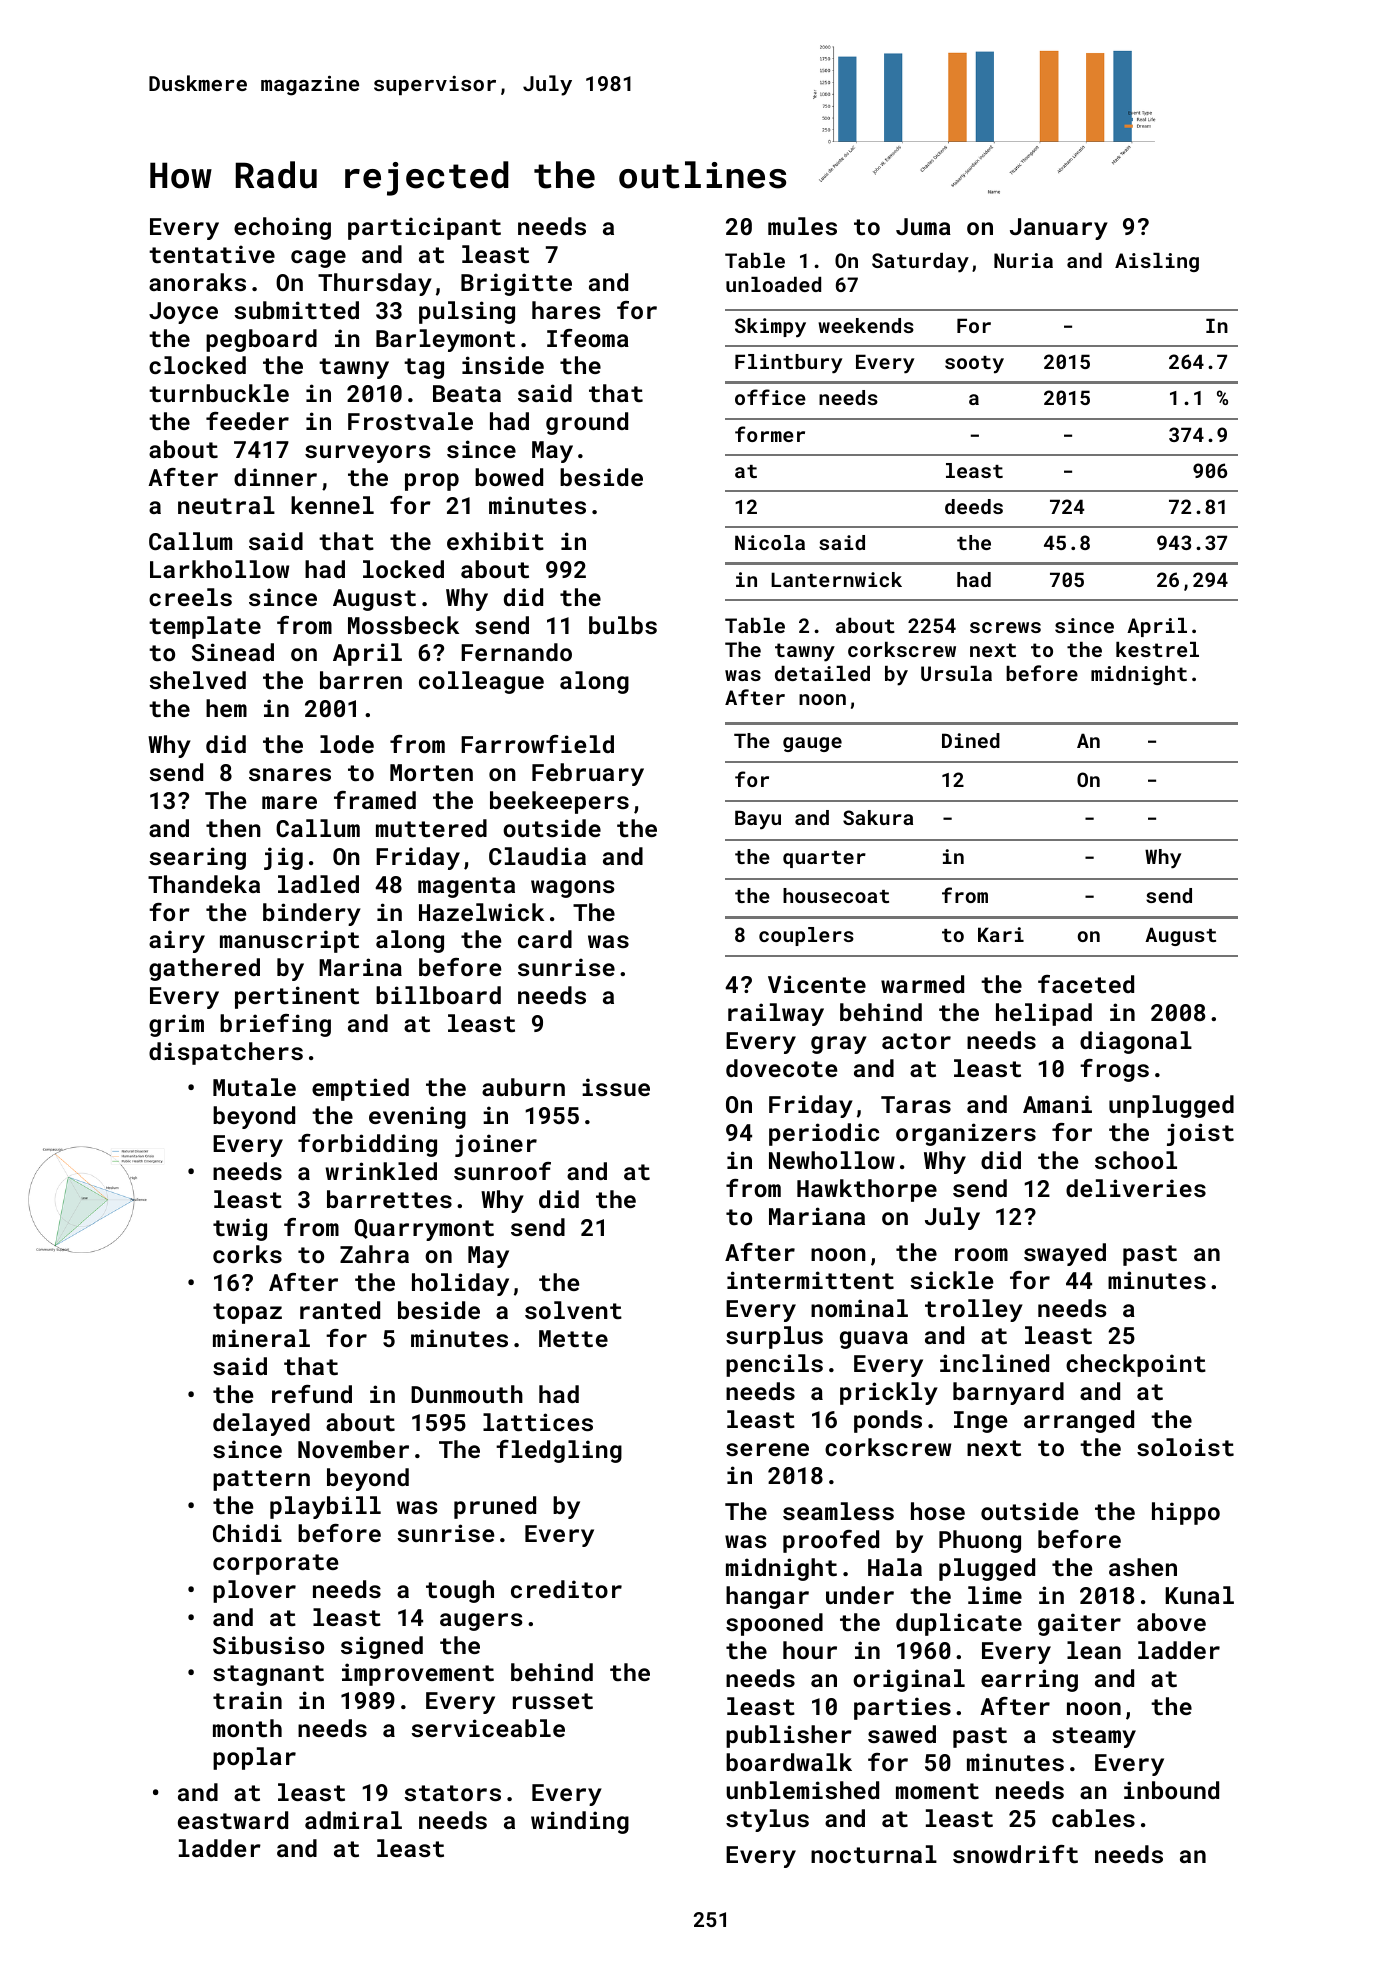 Image resolution: width=1386 pixels, height=1969 pixels. What do you see at coordinates (616, 1087) in the page?
I see `issue` at bounding box center [616, 1087].
